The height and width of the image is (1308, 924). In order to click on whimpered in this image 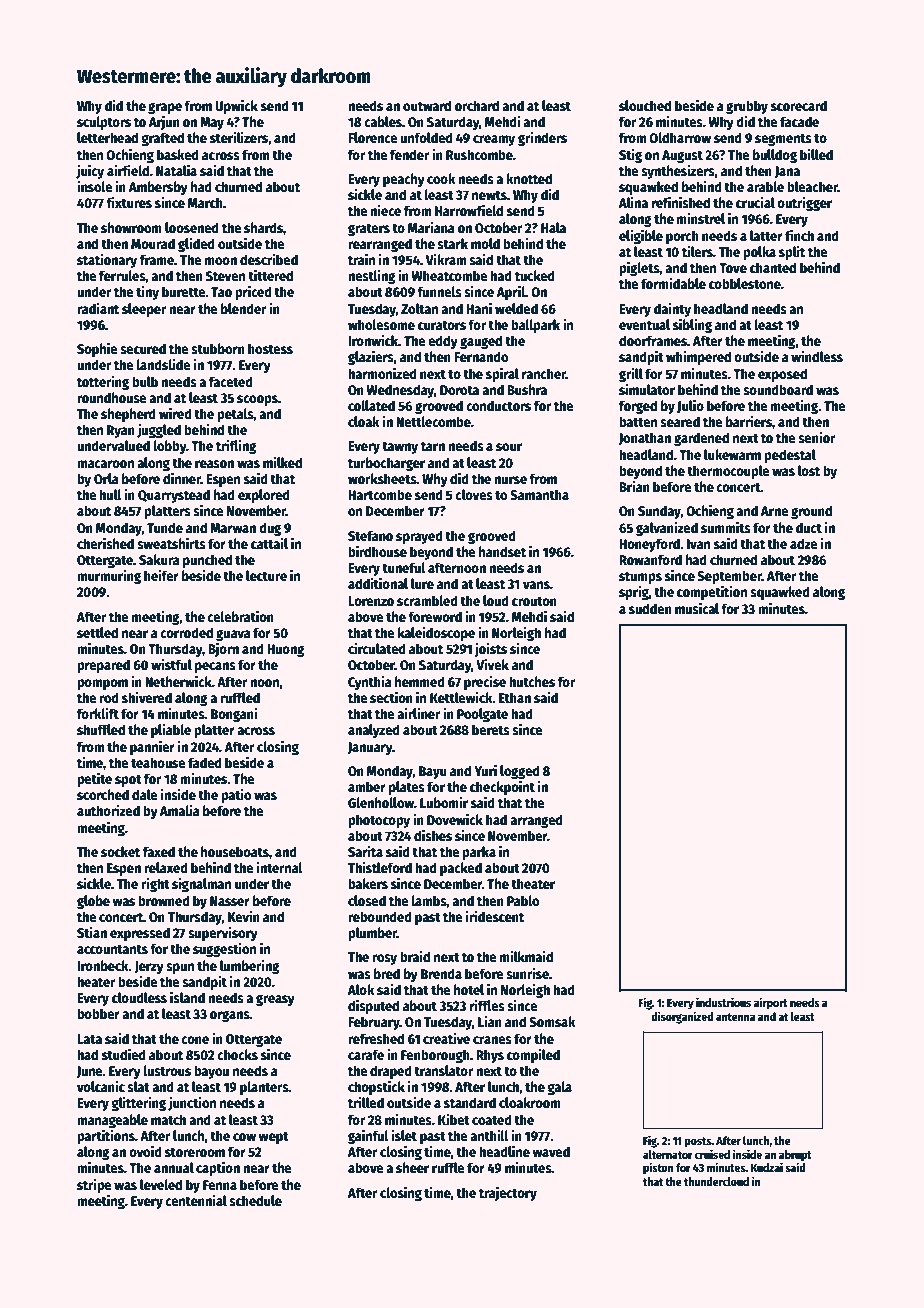, I will do `click(698, 357)`.
